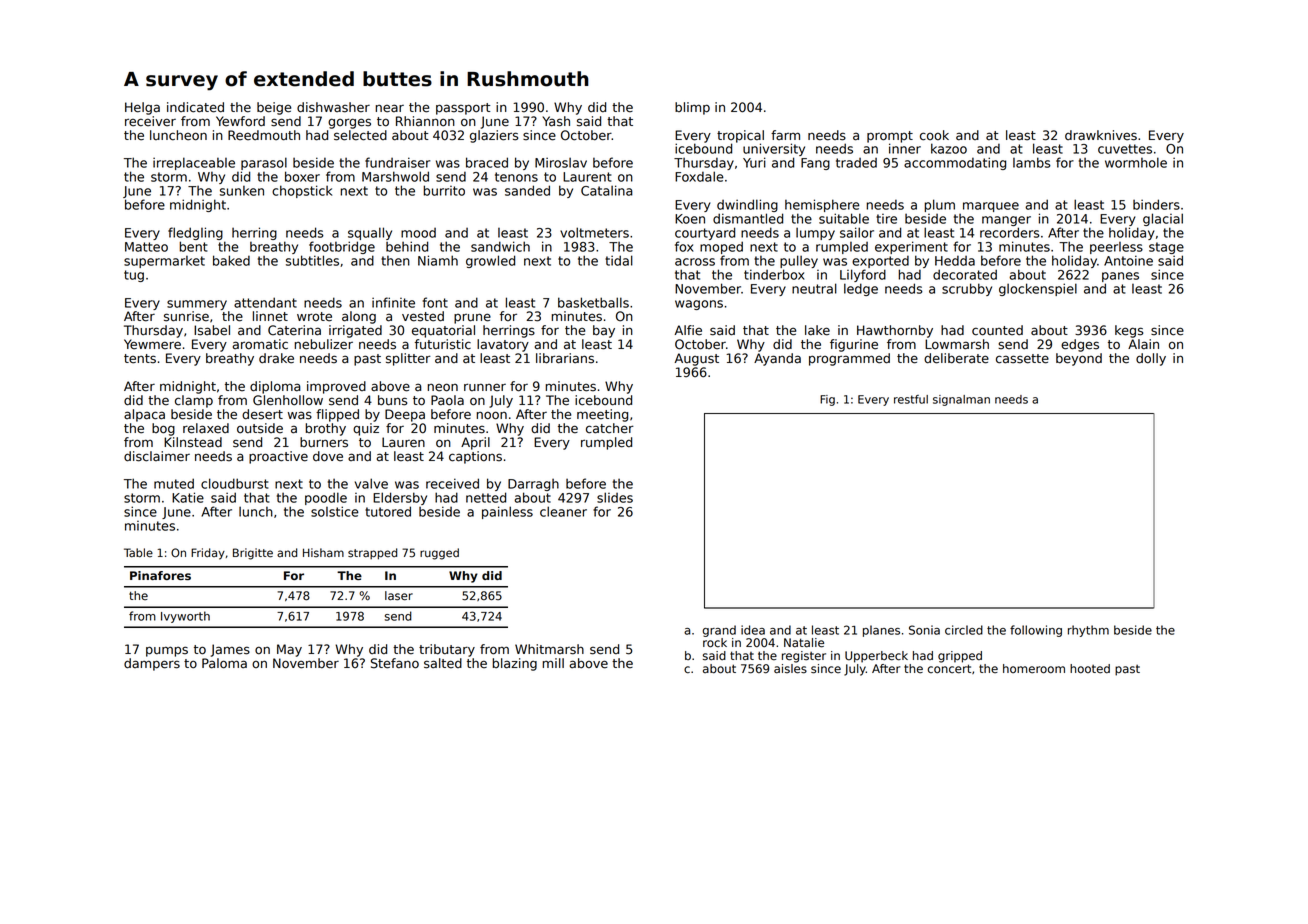  What do you see at coordinates (1136, 162) in the document?
I see `wormhole` at bounding box center [1136, 162].
